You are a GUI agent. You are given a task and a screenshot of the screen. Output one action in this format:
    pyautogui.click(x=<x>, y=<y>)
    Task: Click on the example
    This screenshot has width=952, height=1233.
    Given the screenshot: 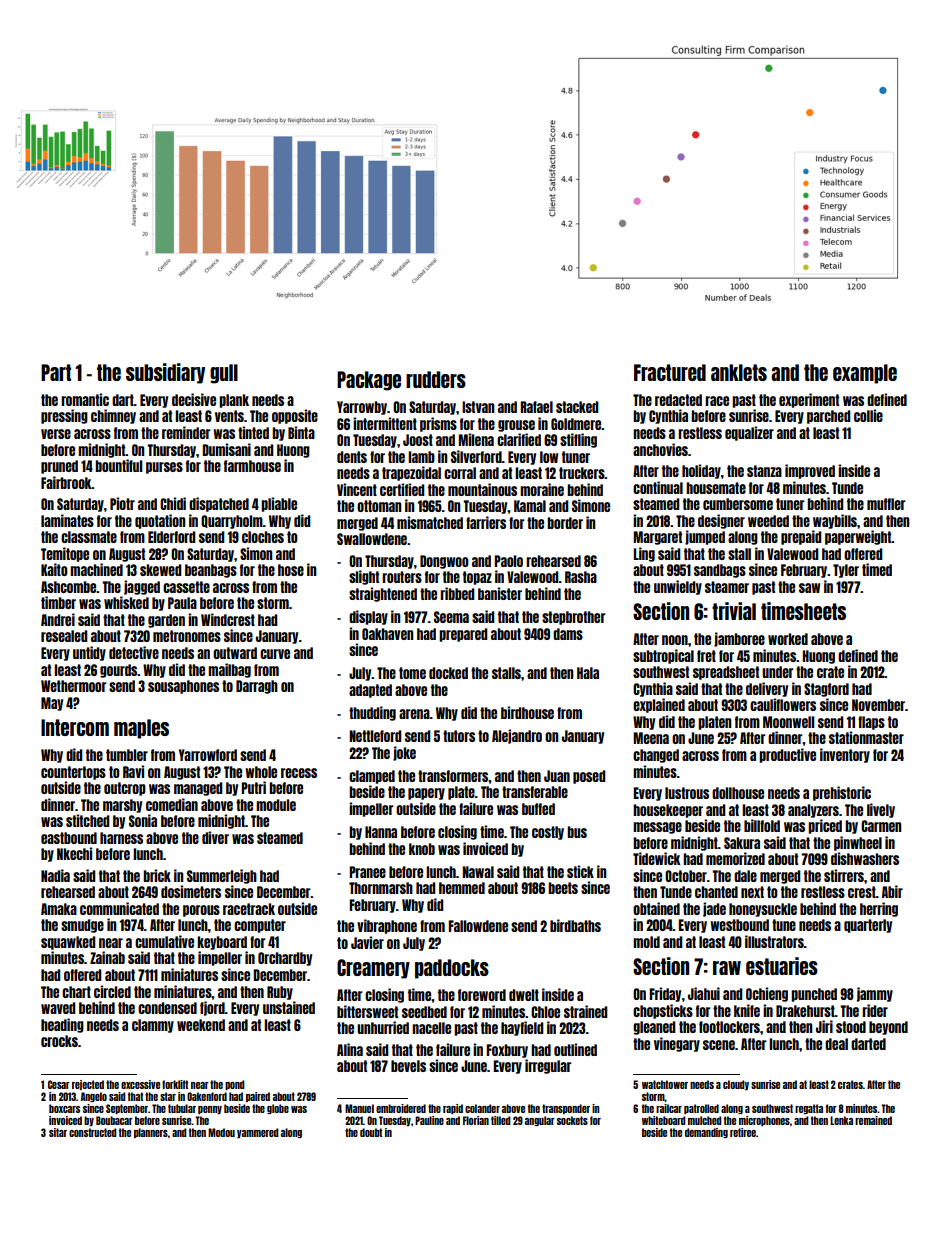 What is the action you would take?
    pyautogui.click(x=865, y=374)
